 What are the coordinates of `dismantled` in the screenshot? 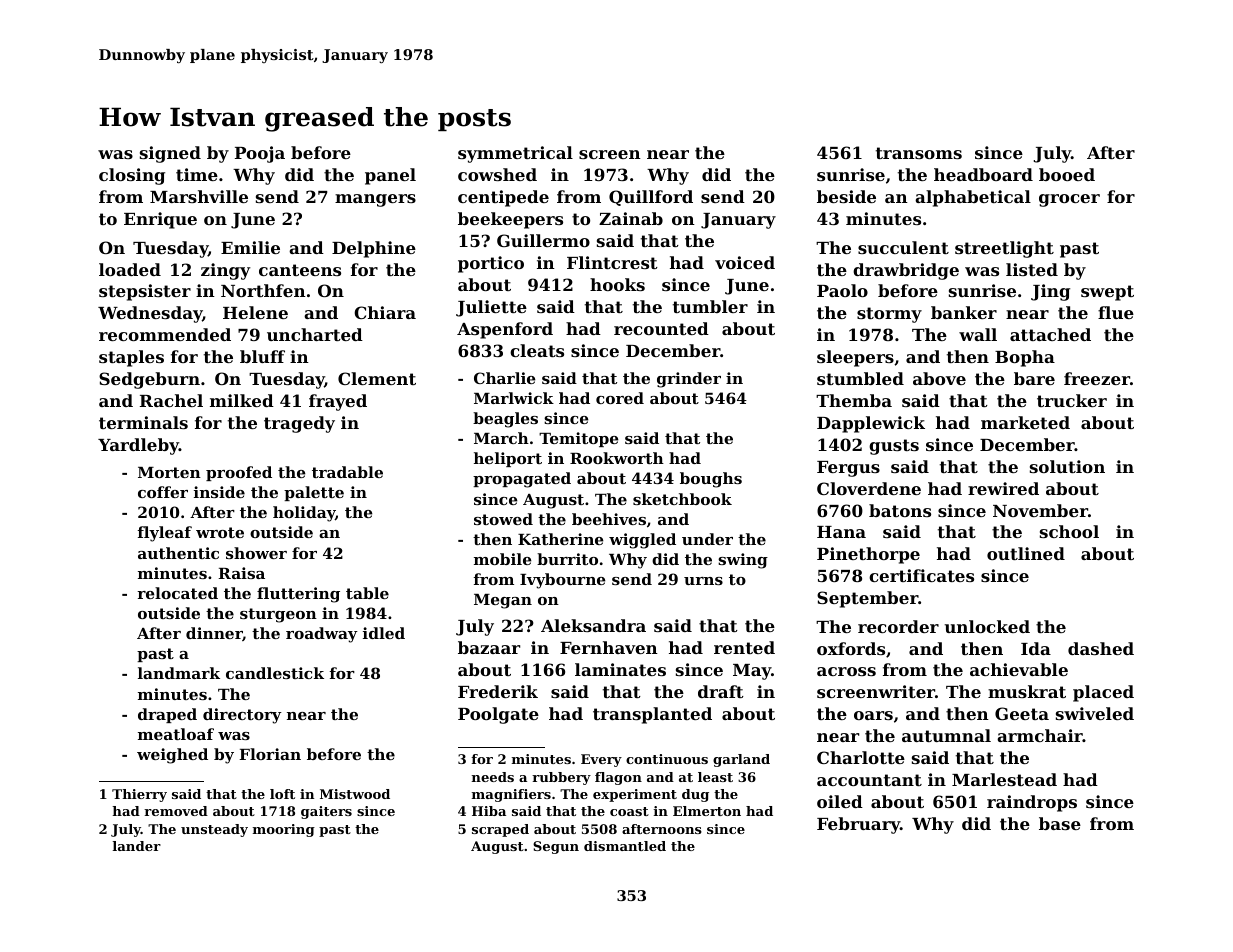 It's located at (625, 846).
